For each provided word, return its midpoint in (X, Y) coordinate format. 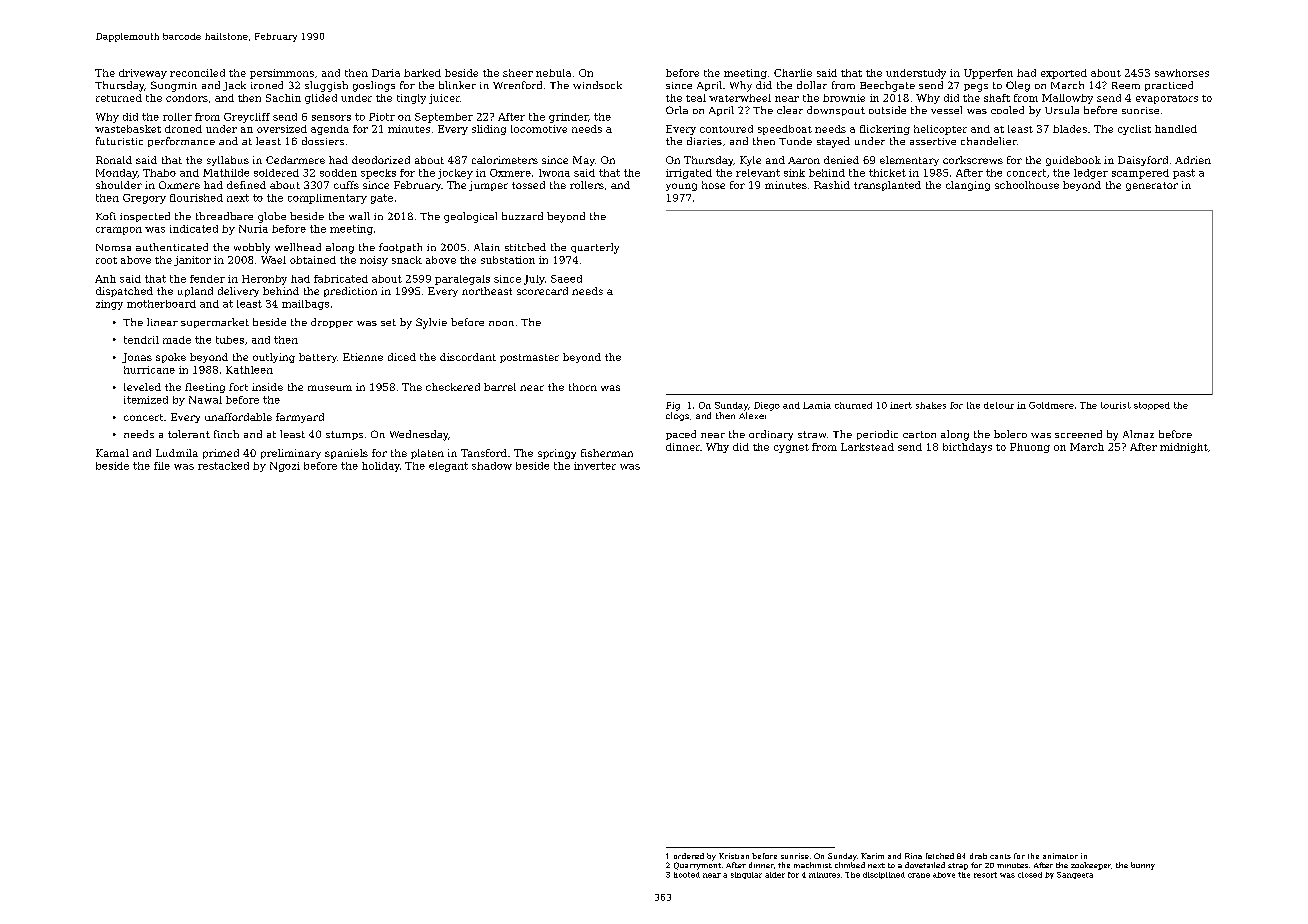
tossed (528, 185)
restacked (223, 466)
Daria (386, 73)
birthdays (967, 448)
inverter (595, 466)
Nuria (253, 229)
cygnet (791, 448)
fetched (940, 856)
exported (1064, 74)
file (162, 466)
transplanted (887, 186)
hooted (687, 875)
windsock (597, 85)
